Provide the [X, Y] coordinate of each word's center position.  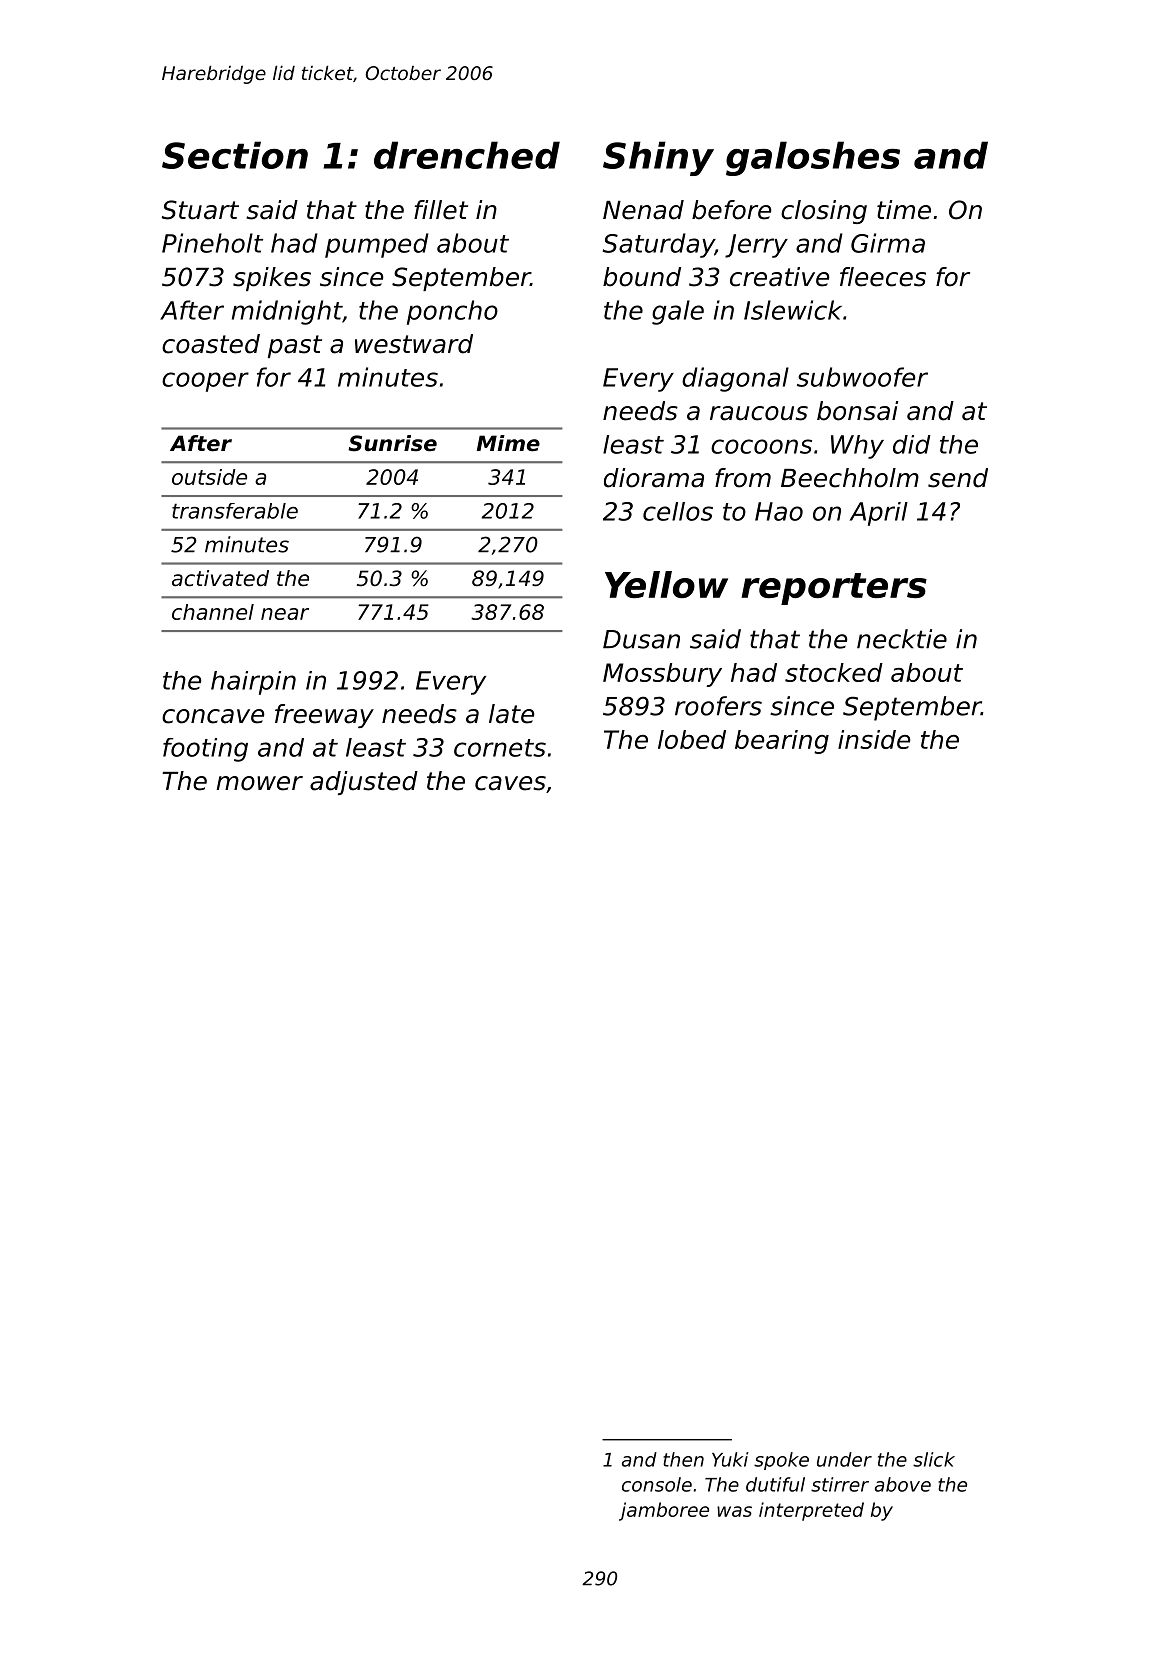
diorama [654, 478]
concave [213, 716]
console [657, 1484]
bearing [782, 742]
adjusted [364, 783]
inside [874, 739]
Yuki [730, 1459]
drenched [467, 155]
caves [510, 783]
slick [934, 1459]
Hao [779, 511]
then [683, 1459]
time [904, 210]
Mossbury [662, 675]
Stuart [200, 210]
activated [220, 578]
